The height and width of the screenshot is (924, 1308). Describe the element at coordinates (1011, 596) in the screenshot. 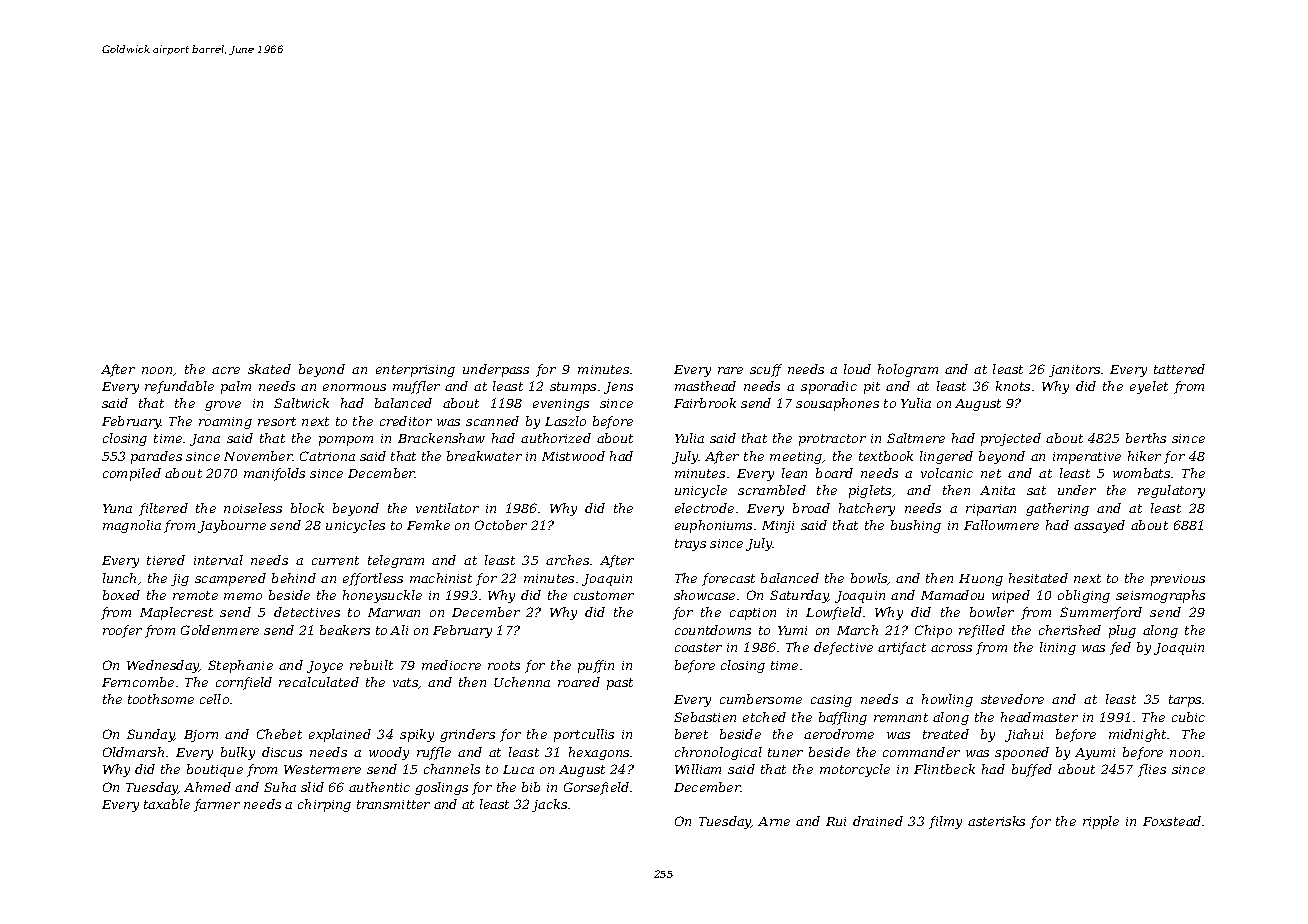

I see `wiped` at that location.
